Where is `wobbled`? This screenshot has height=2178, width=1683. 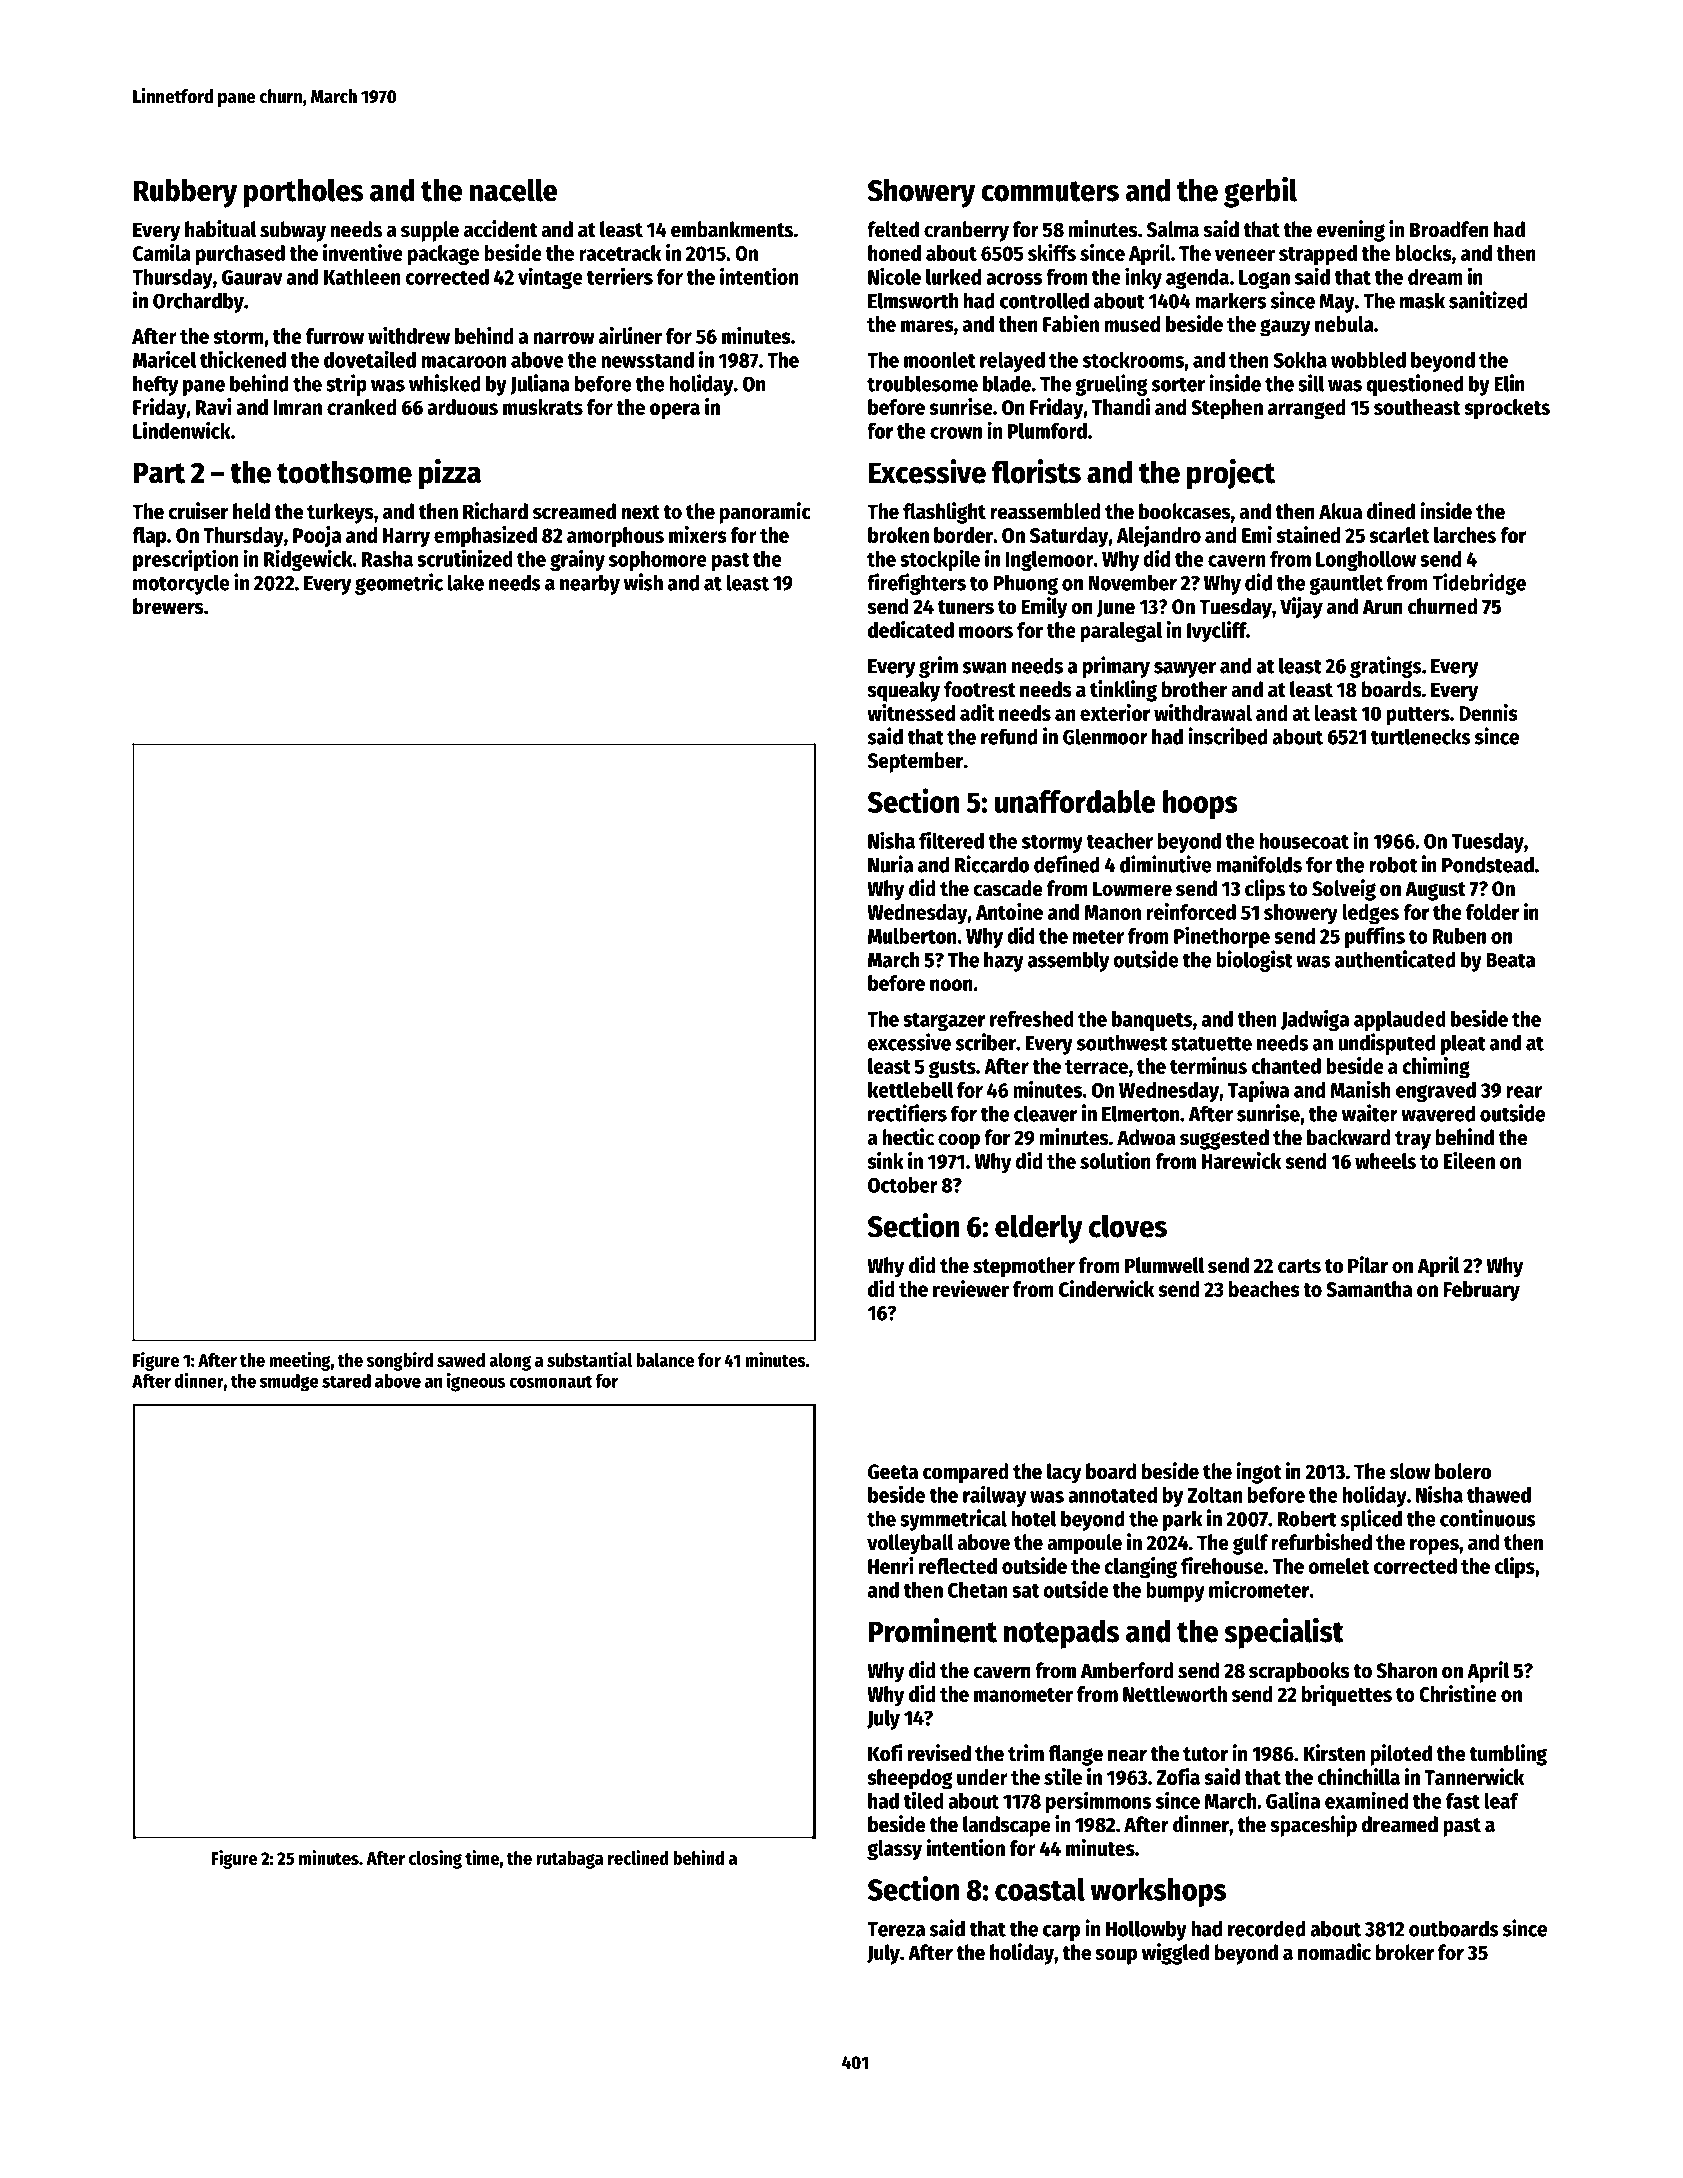 wobbled is located at coordinates (1368, 360).
